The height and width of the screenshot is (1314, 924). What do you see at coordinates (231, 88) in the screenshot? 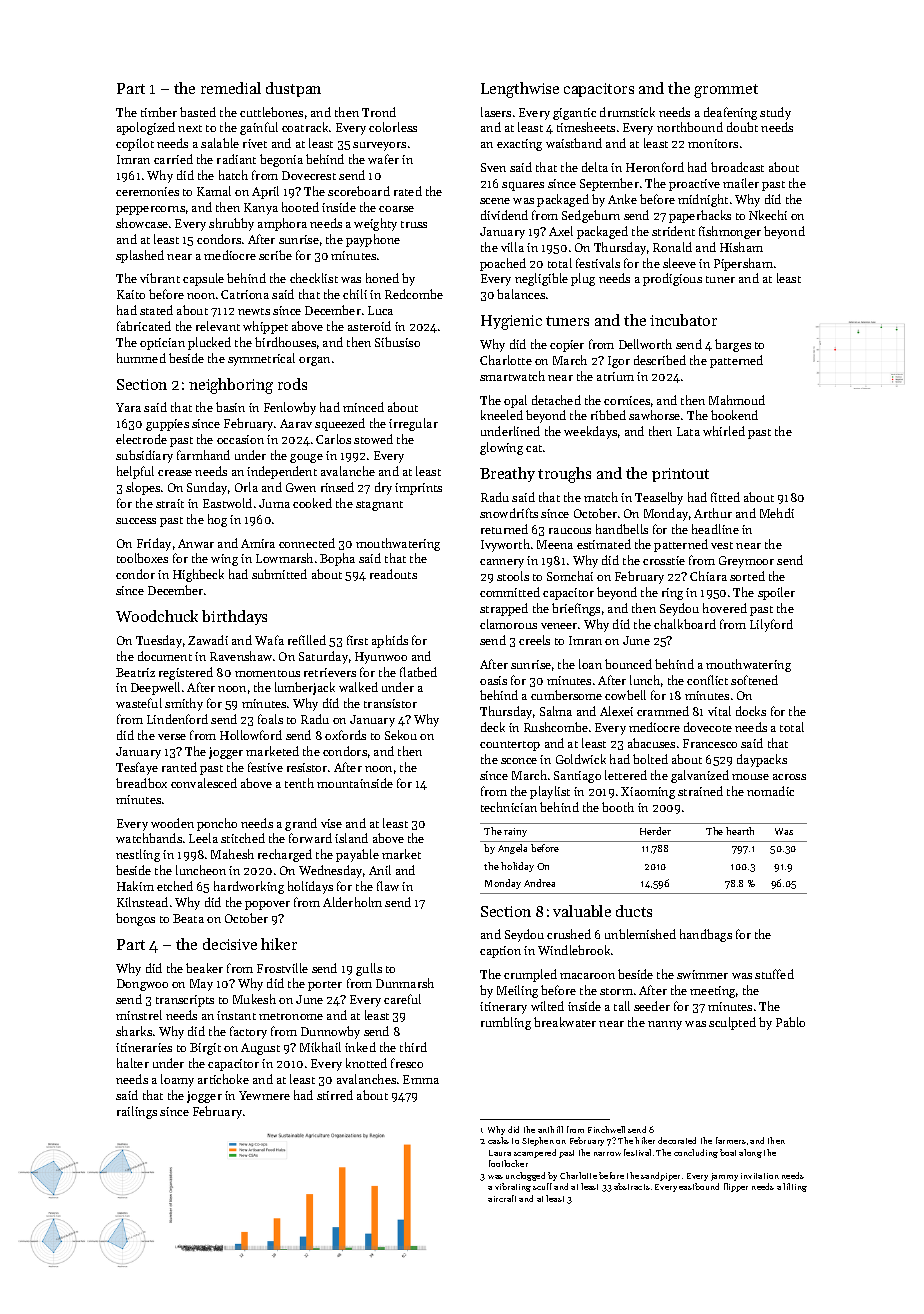
I see `remedial` at bounding box center [231, 88].
